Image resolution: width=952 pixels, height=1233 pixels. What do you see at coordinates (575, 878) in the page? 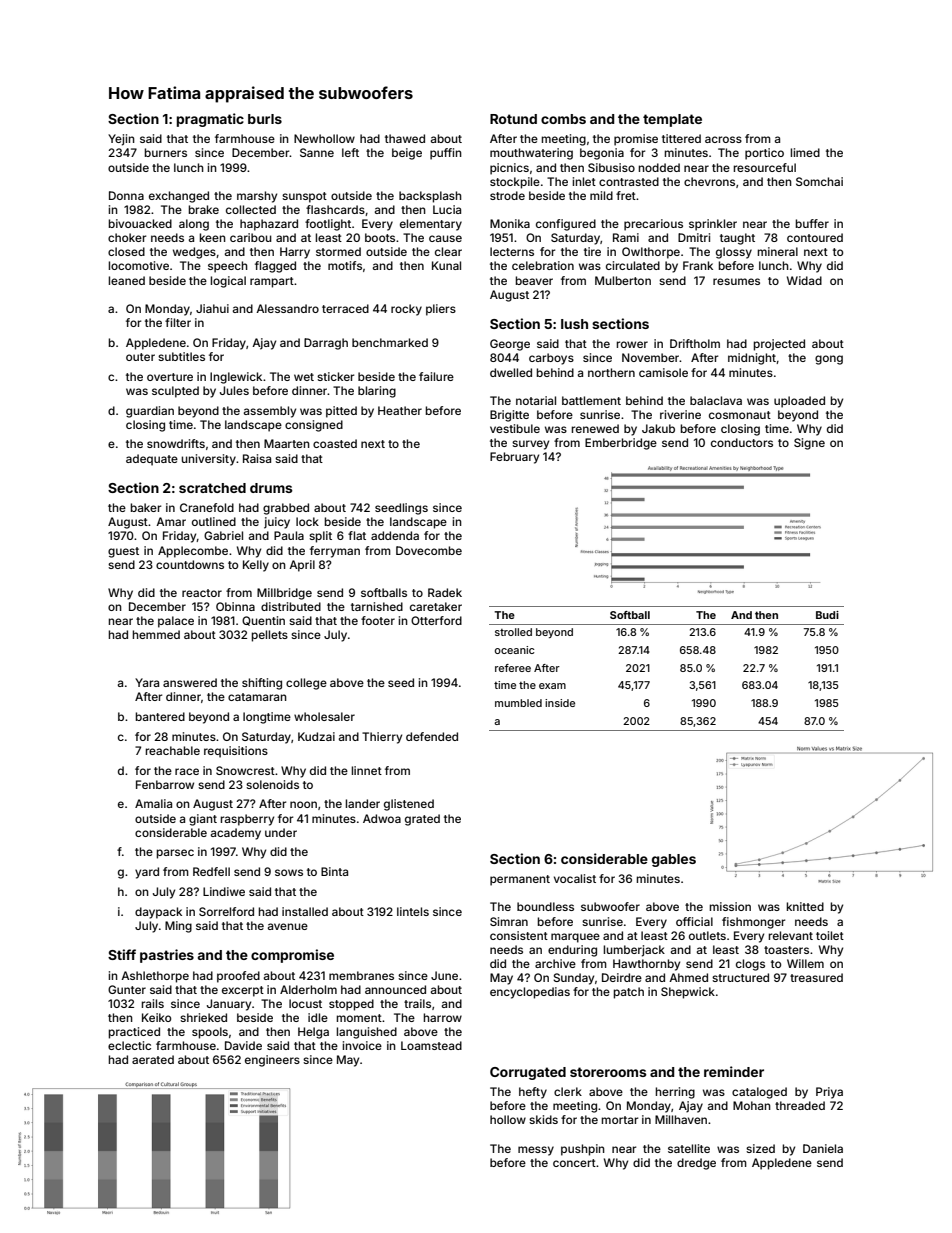
I see `vocalist` at bounding box center [575, 878].
